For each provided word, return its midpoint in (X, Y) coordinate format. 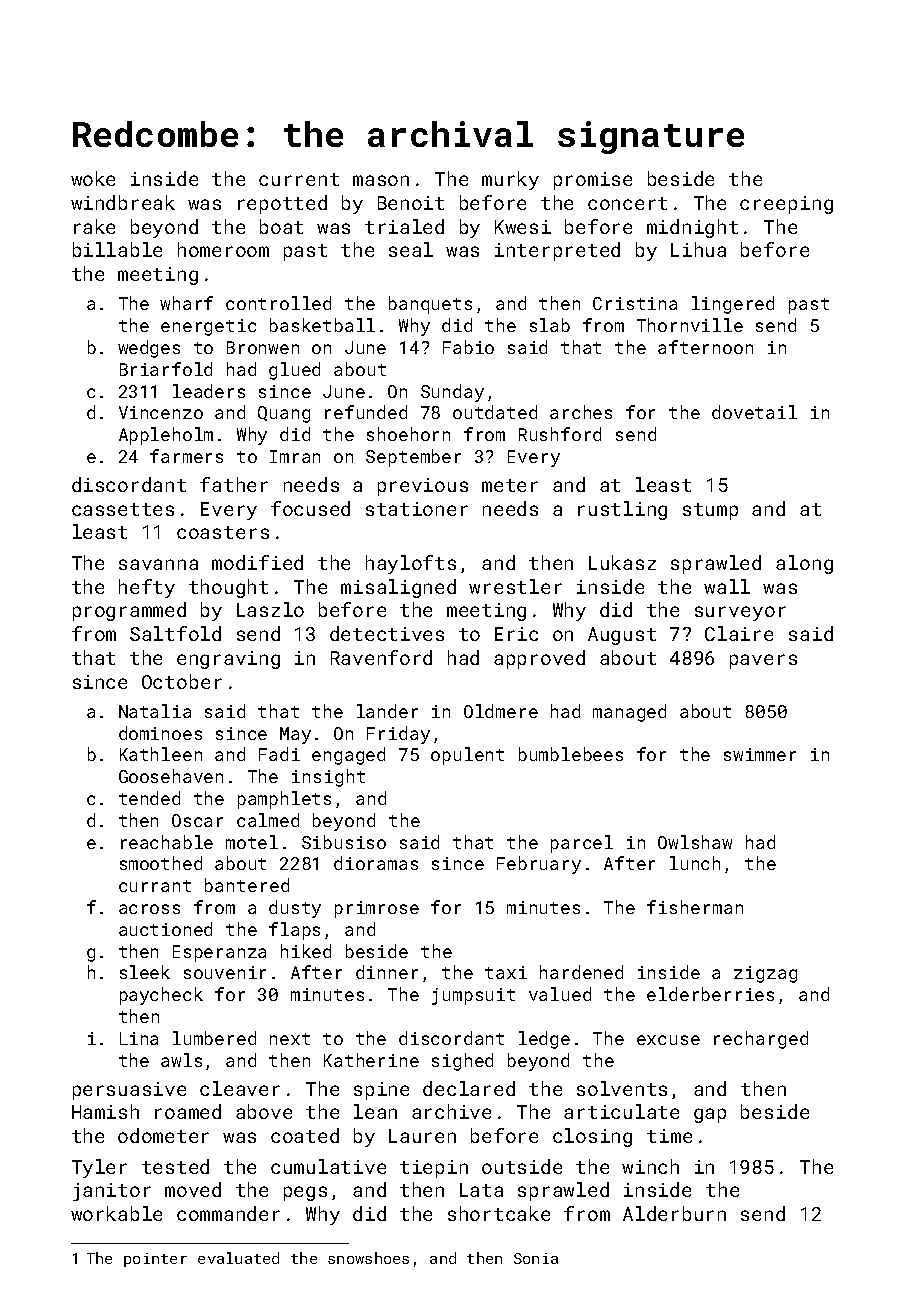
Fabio (468, 347)
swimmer (760, 754)
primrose (377, 909)
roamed (188, 1111)
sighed (462, 1062)
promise (593, 181)
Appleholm (166, 436)
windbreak (123, 202)
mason (381, 180)
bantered (247, 885)
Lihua (698, 249)
